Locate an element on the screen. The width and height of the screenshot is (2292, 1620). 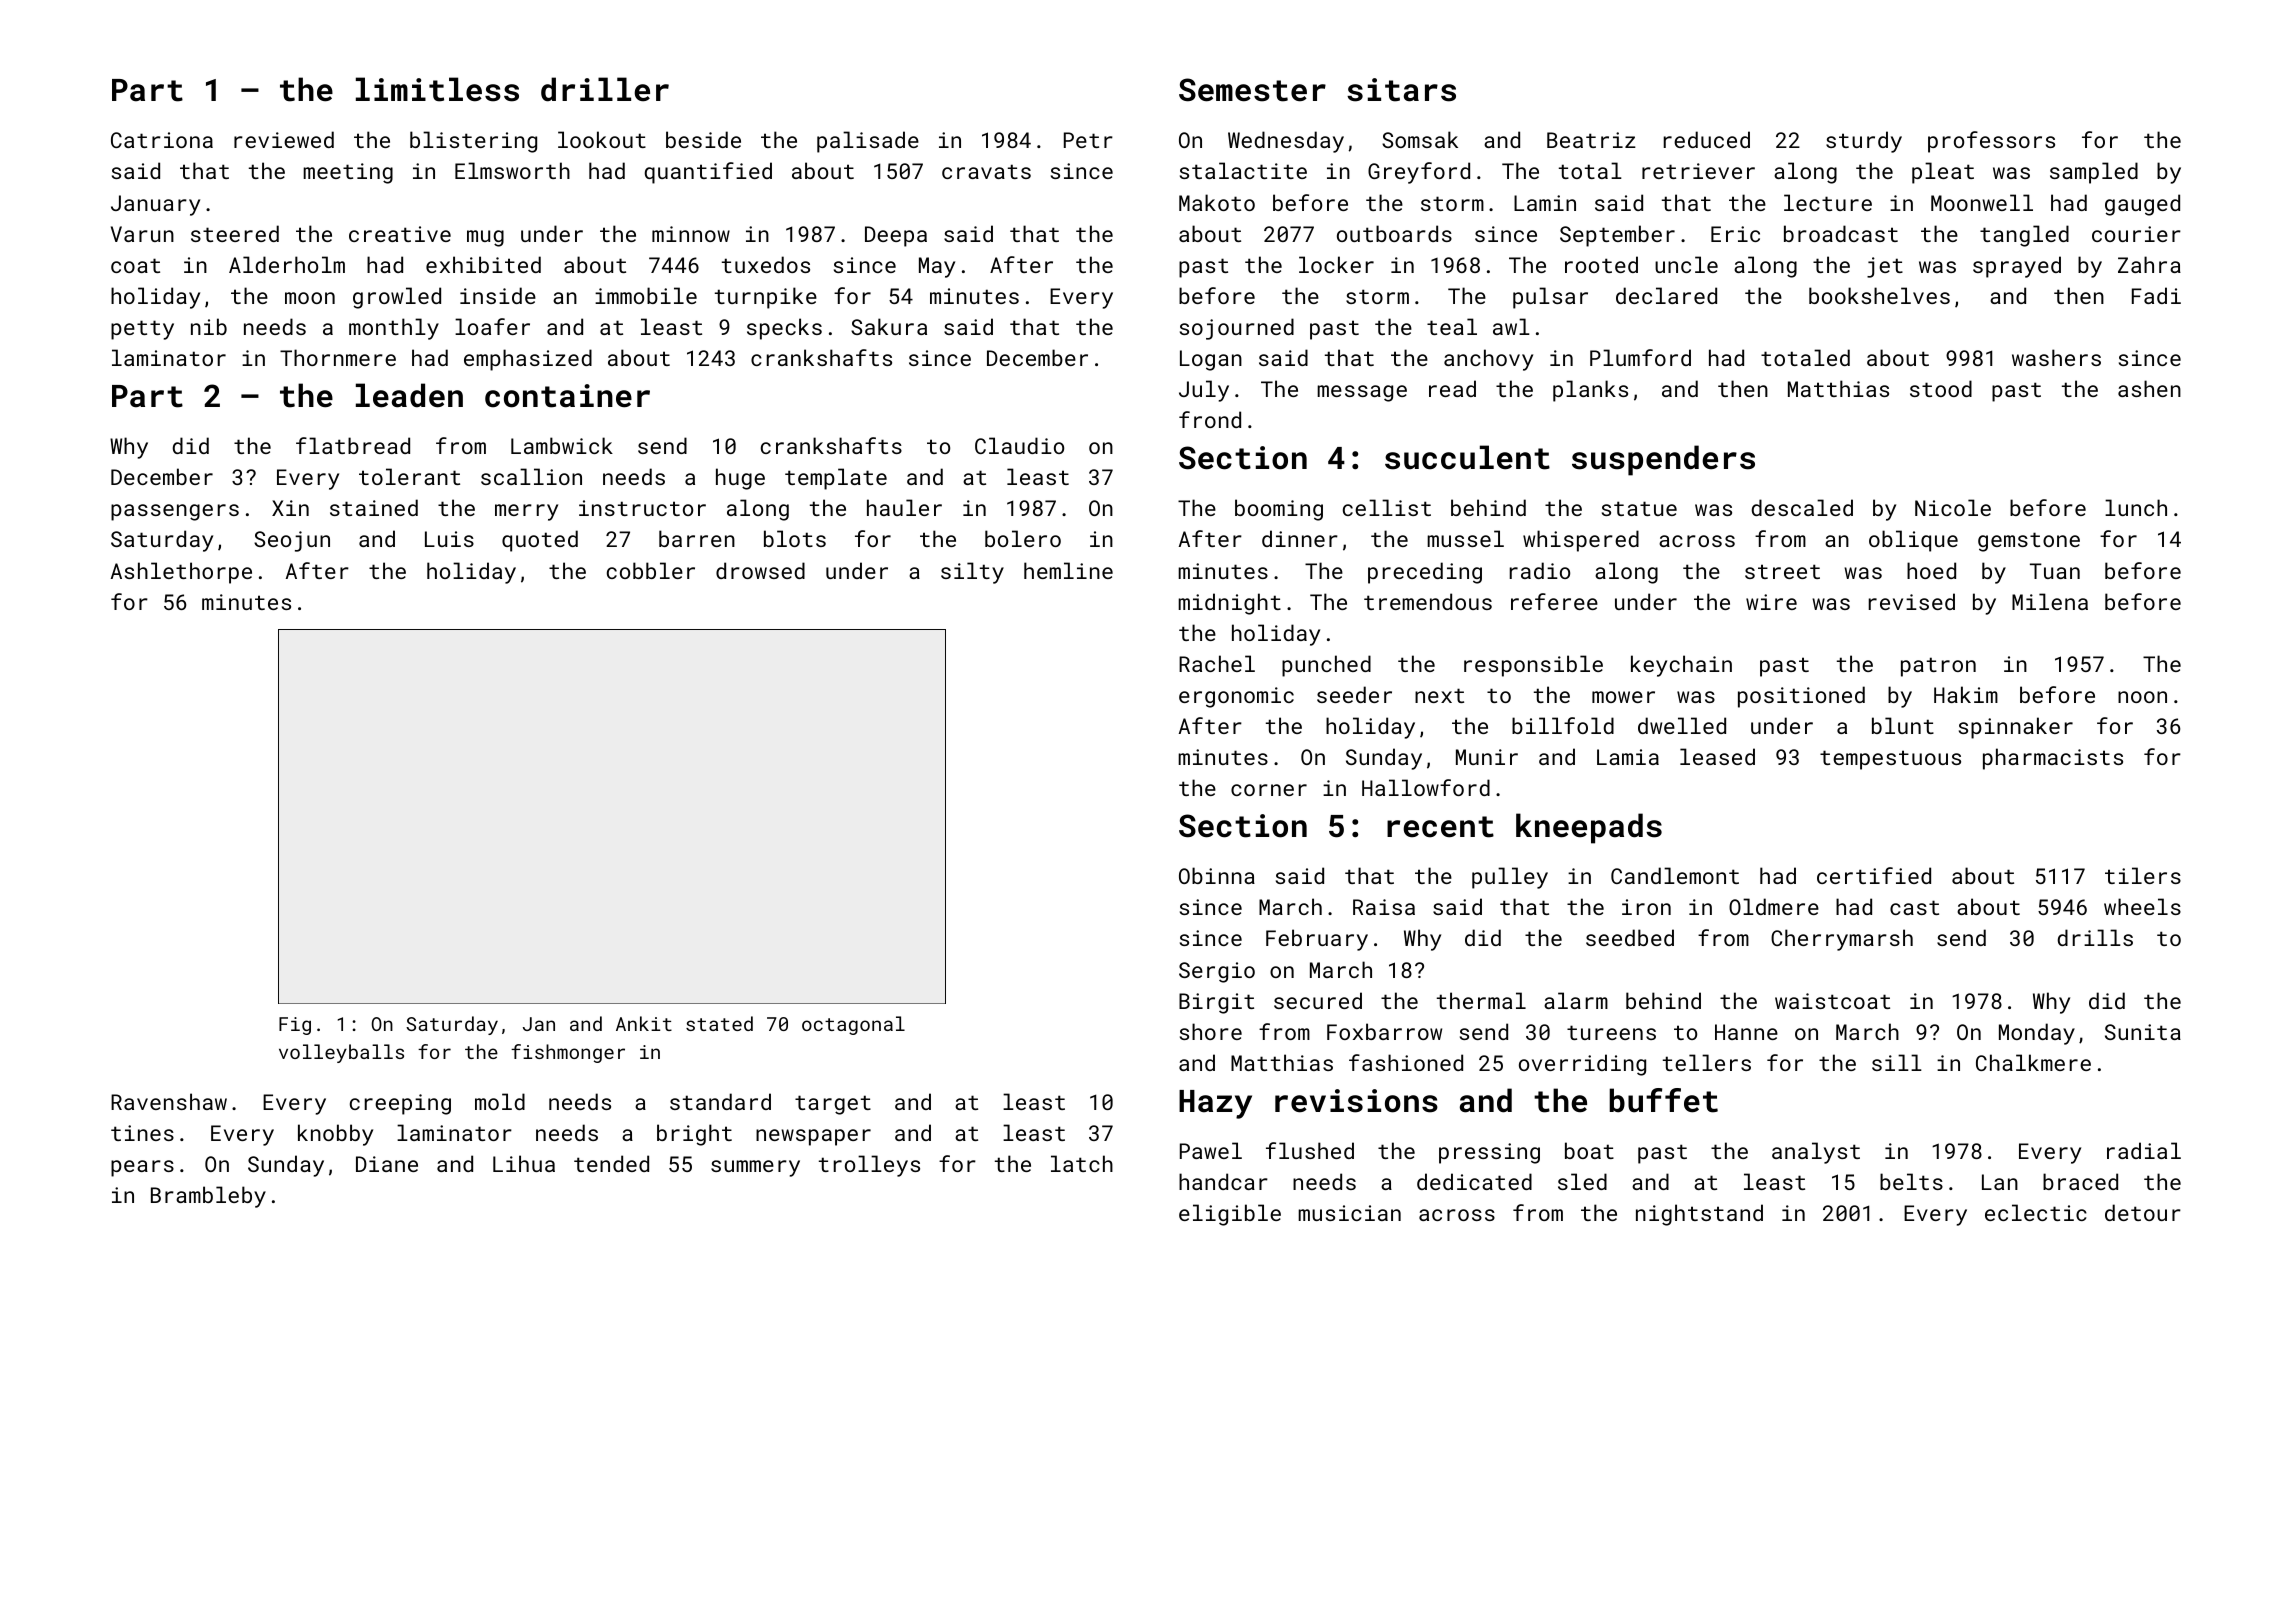
Diane is located at coordinates (387, 1164).
